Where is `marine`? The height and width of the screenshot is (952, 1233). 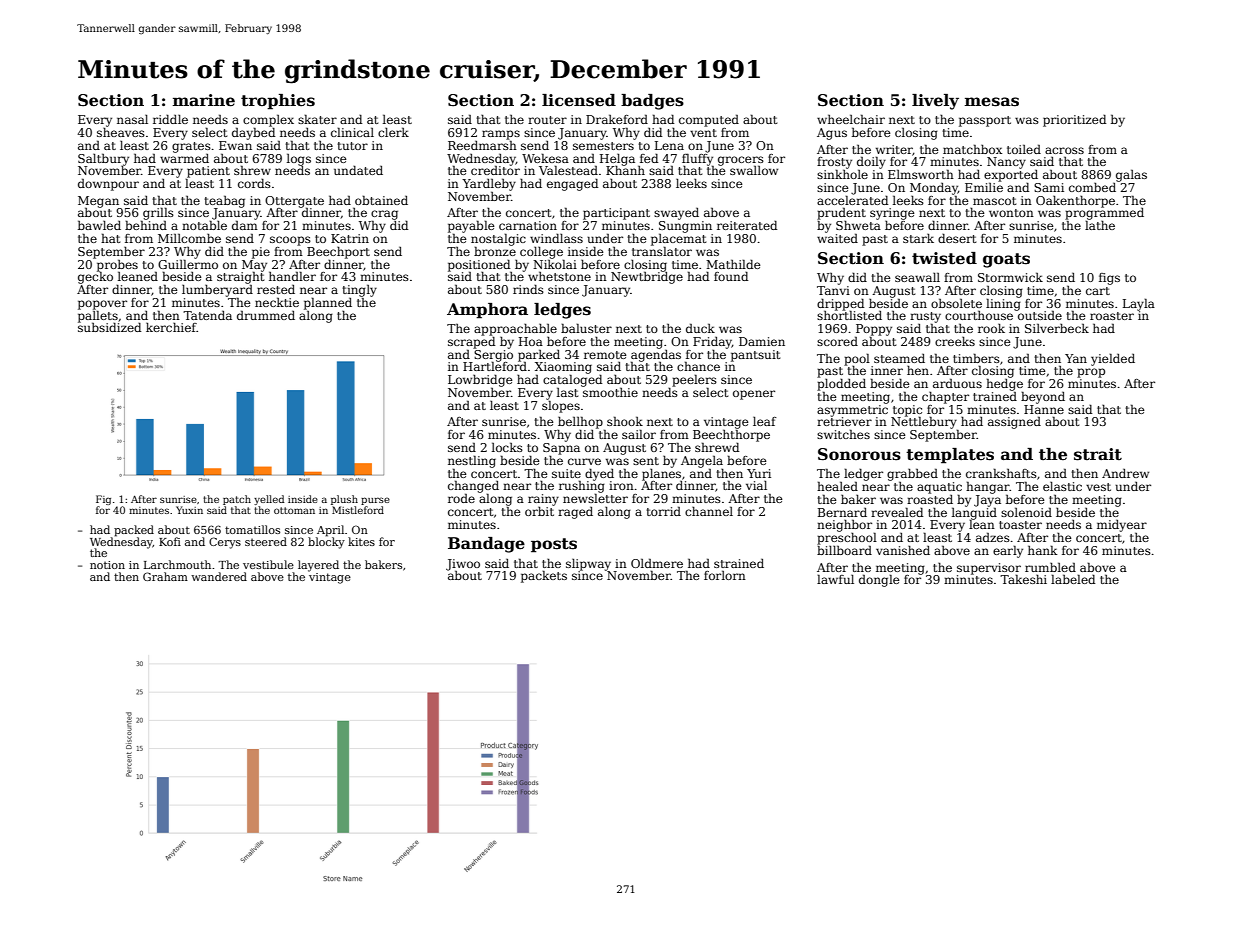
marine is located at coordinates (204, 100).
